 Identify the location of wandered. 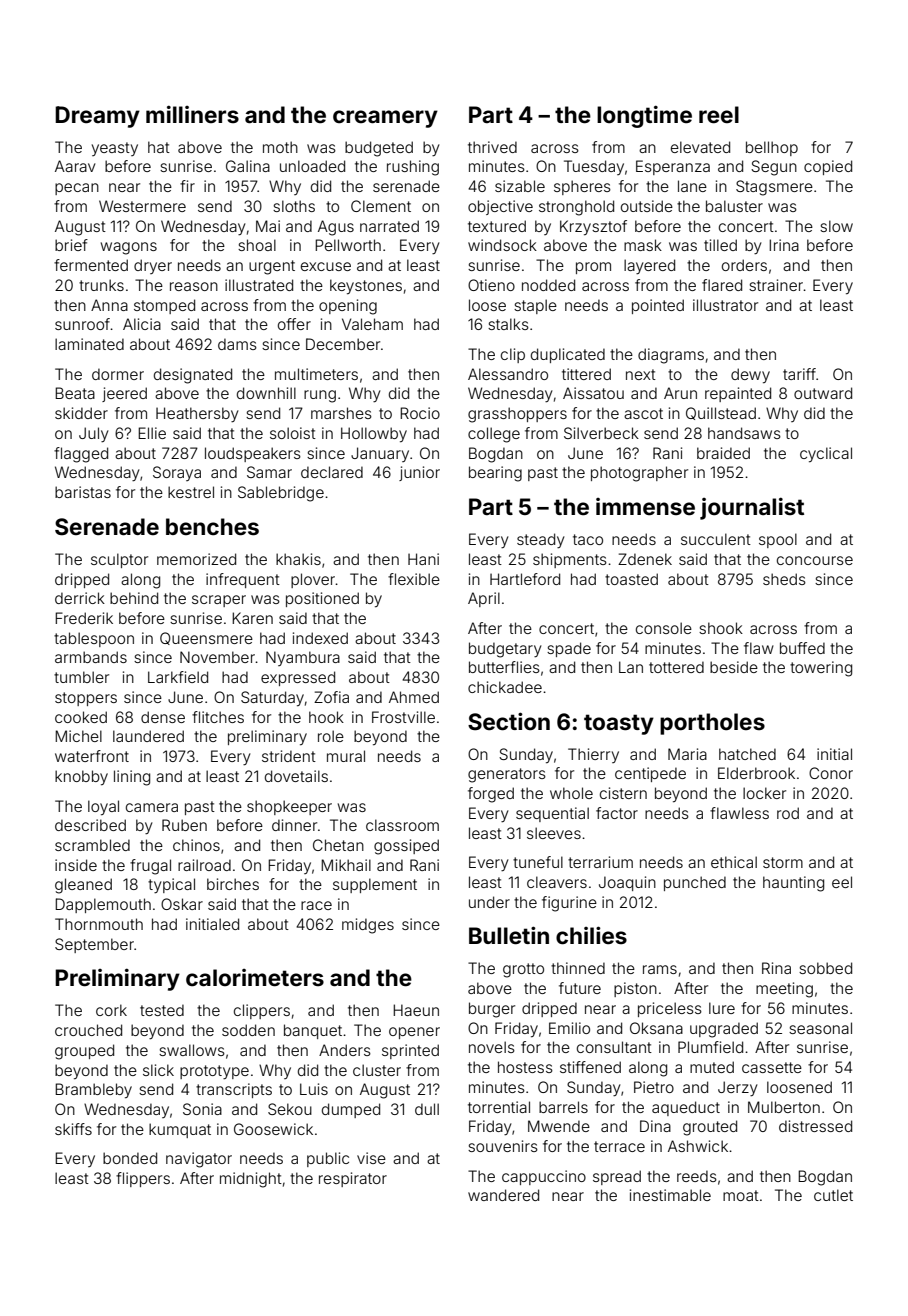
(503, 1195).
